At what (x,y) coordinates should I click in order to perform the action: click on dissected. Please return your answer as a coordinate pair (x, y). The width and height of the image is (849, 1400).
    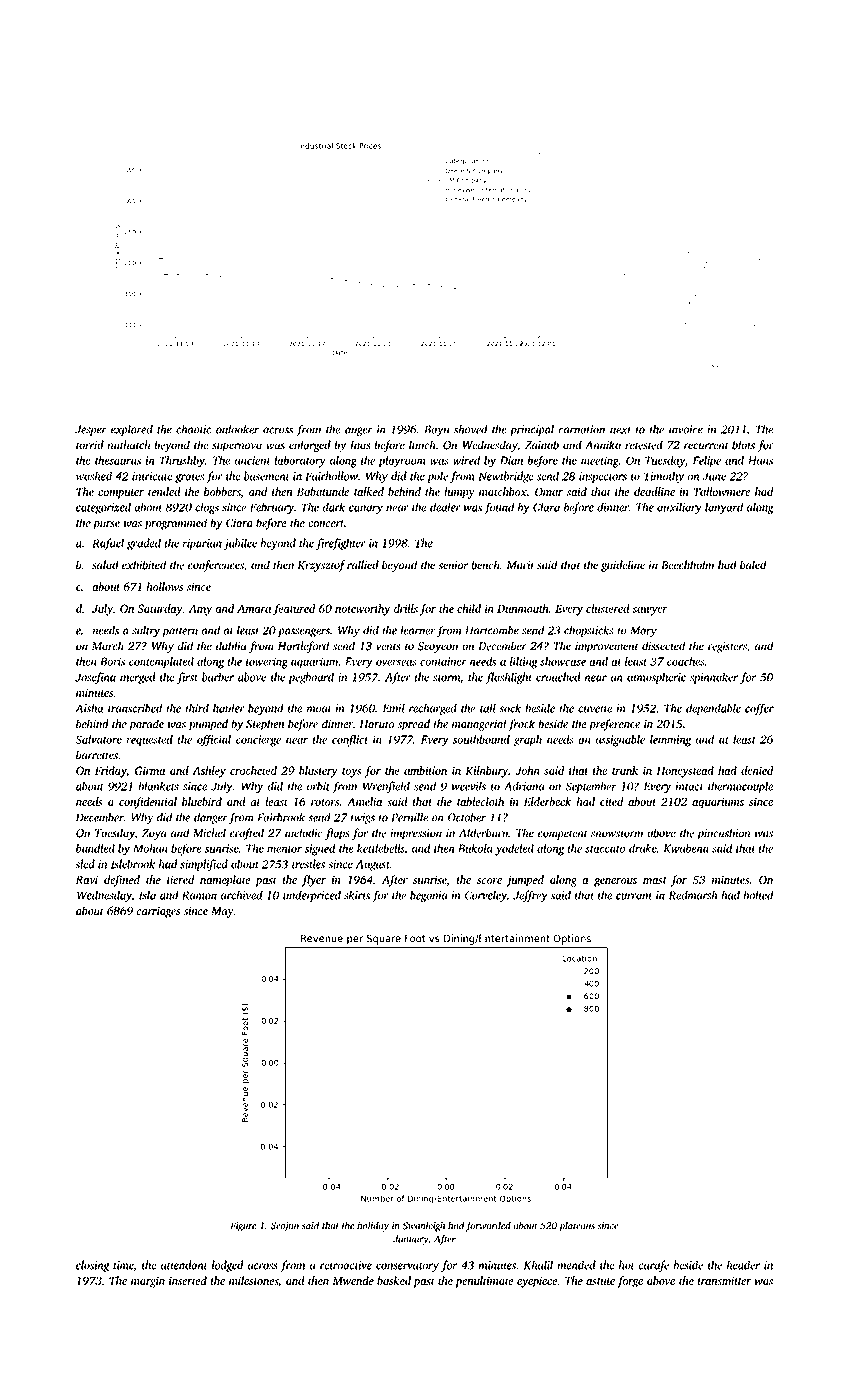
    Looking at the image, I should click on (663, 646).
